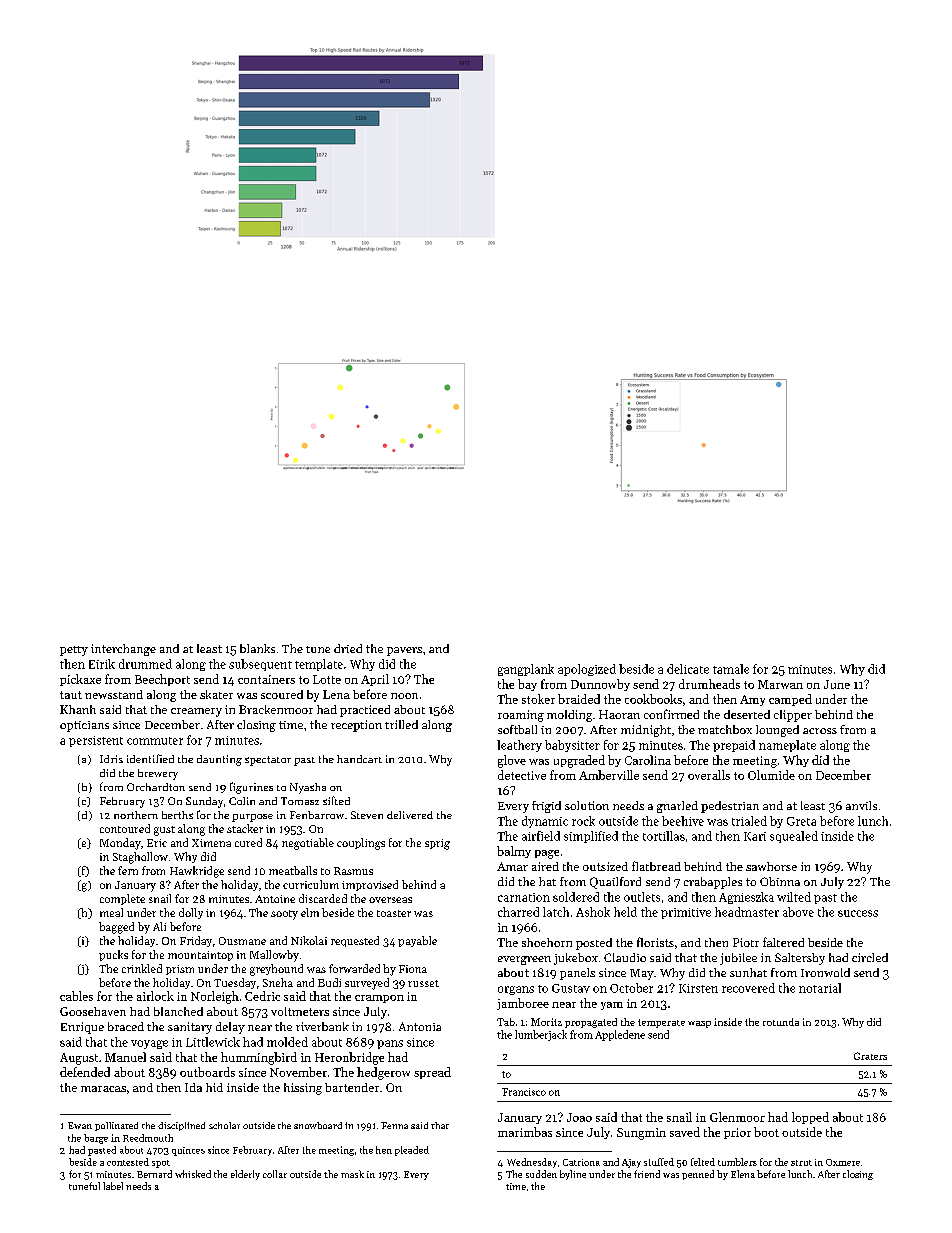 Image resolution: width=952 pixels, height=1233 pixels. Describe the element at coordinates (573, 1175) in the image. I see `byline` at that location.
